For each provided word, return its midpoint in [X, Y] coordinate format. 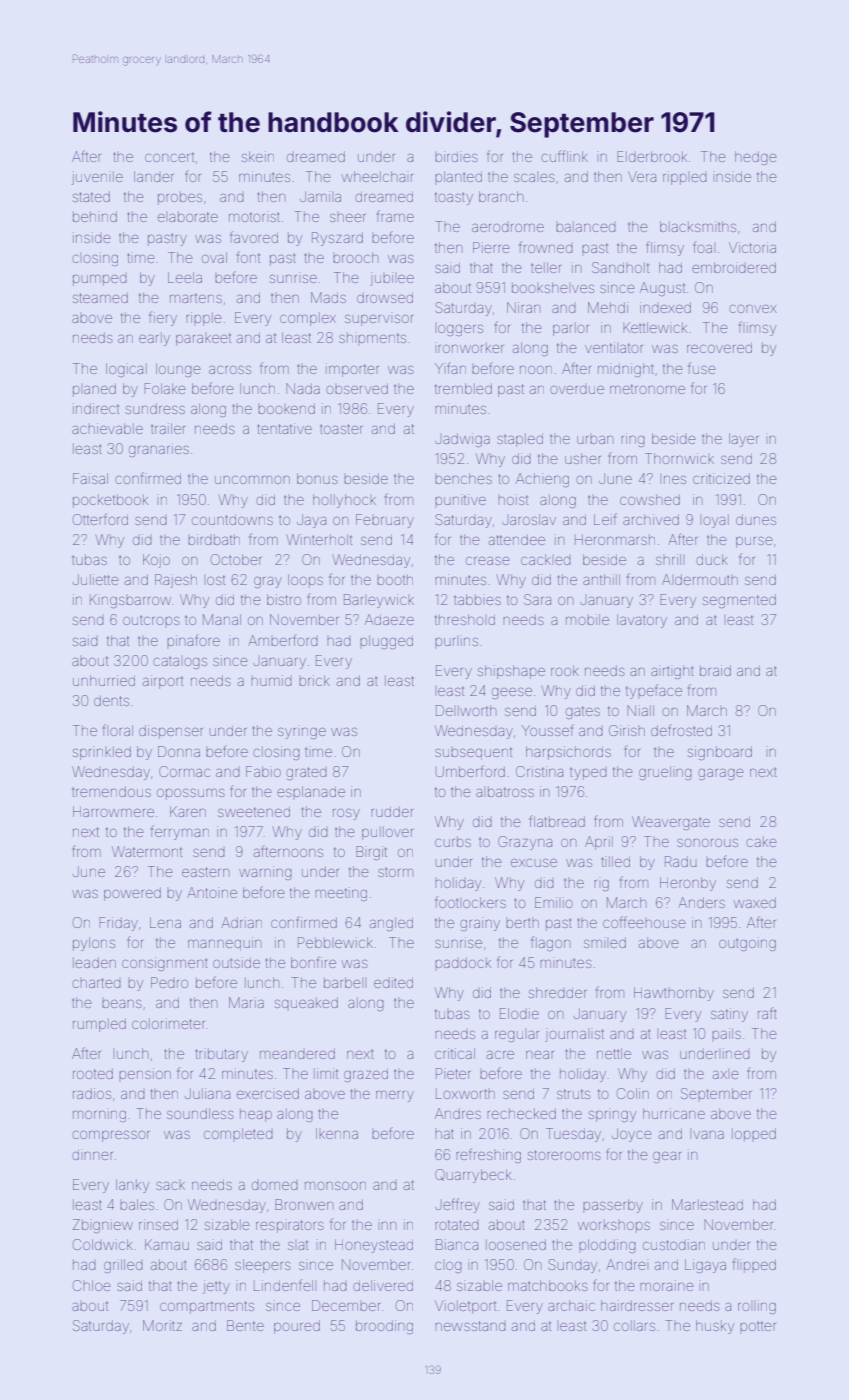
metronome [647, 389]
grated [306, 773]
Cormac [184, 771]
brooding [384, 1327]
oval [214, 257]
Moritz [162, 1325]
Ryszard [337, 239]
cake [761, 841]
